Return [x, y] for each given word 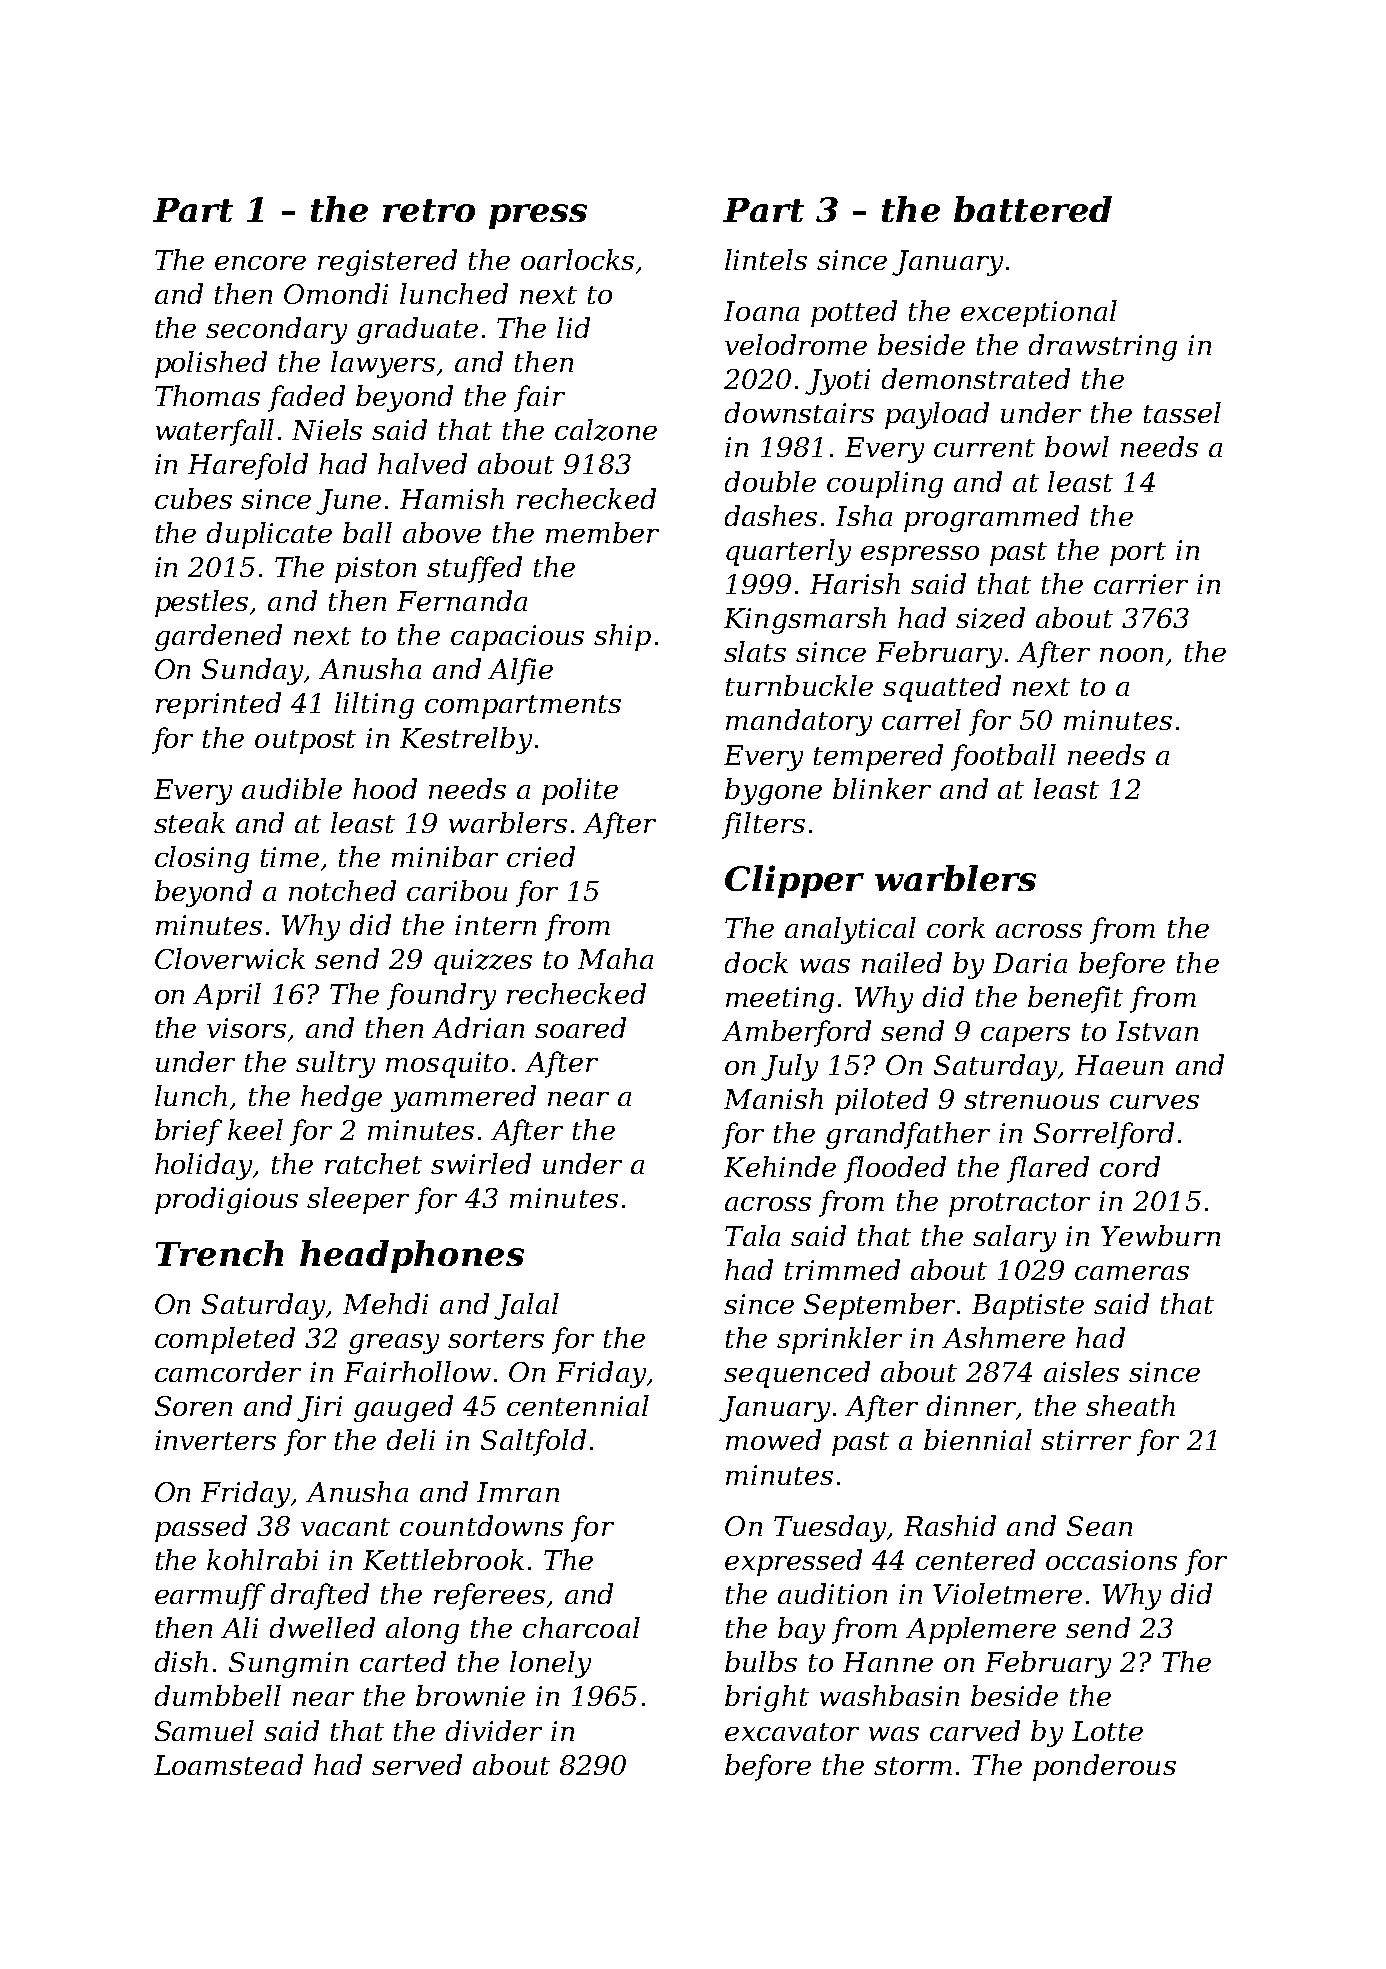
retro [429, 210]
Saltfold [533, 1442]
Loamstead [228, 1764]
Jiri [319, 1409]
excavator [792, 1732]
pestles [201, 603]
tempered [878, 757]
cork [956, 927]
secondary [276, 330]
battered [1033, 209]
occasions [1111, 1560]
